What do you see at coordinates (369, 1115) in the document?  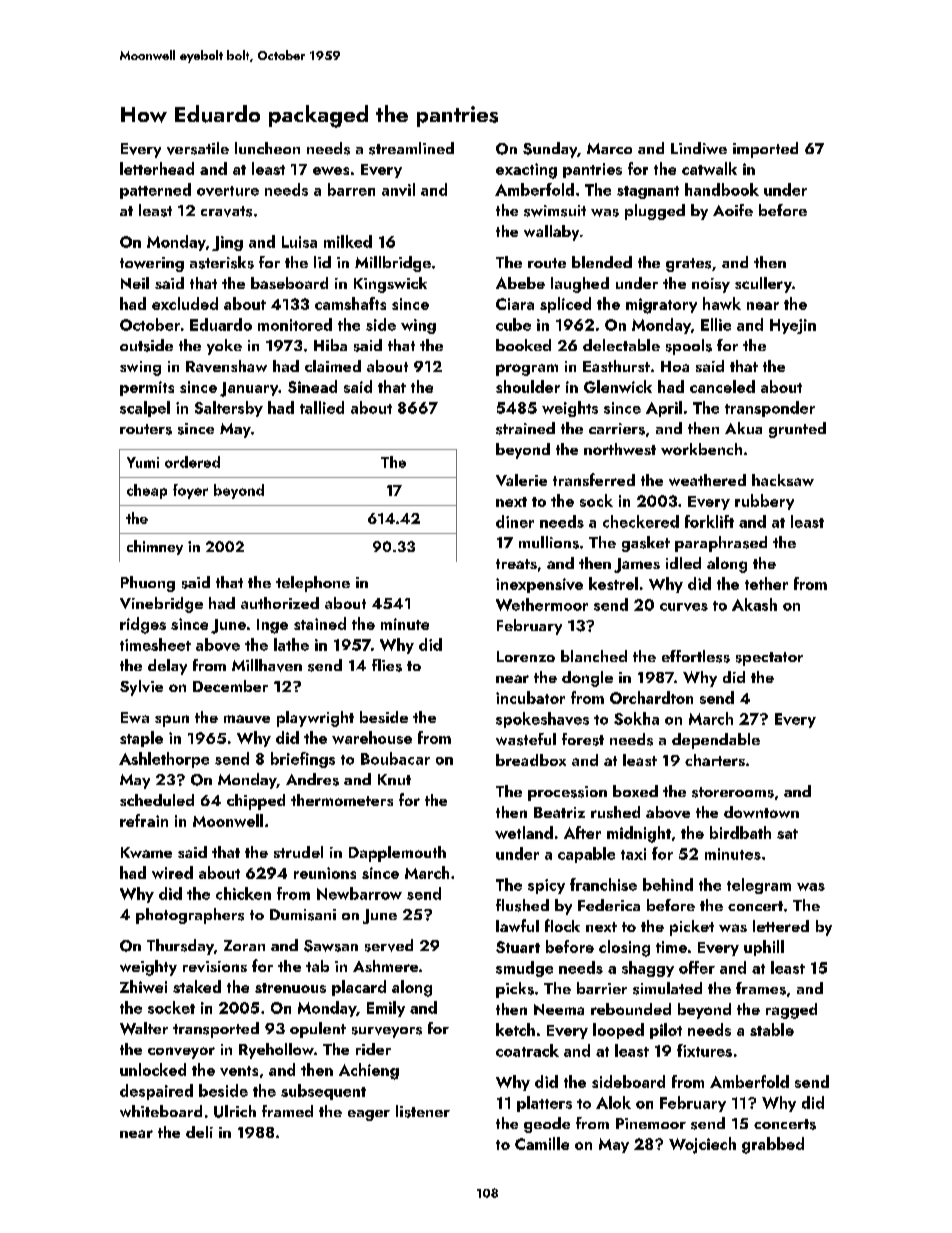 I see `eager` at bounding box center [369, 1115].
